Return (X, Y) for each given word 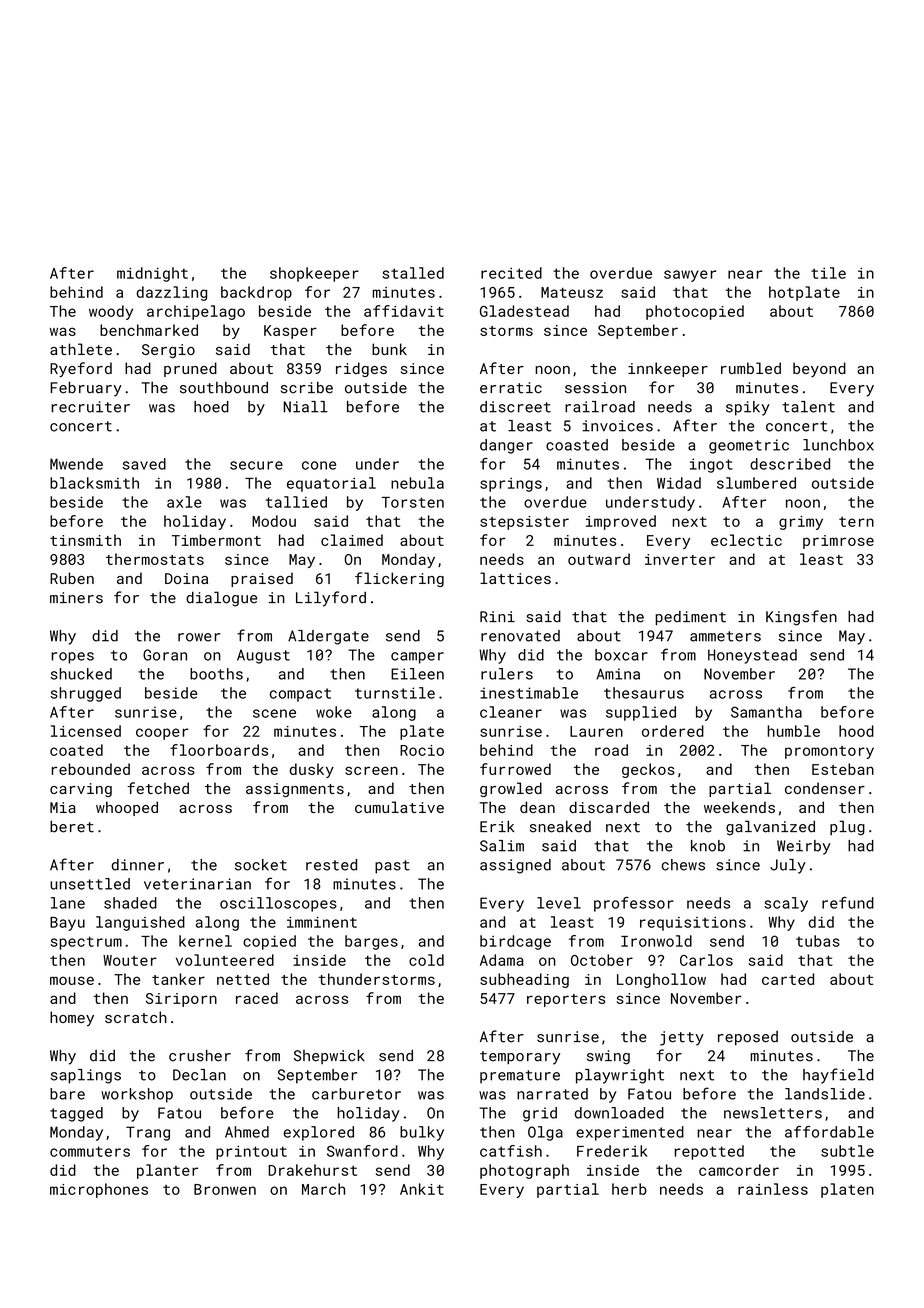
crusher (200, 1055)
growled (511, 789)
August (263, 656)
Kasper (290, 332)
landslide (825, 1094)
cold (426, 960)
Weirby (804, 847)
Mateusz (572, 292)
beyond (819, 369)
